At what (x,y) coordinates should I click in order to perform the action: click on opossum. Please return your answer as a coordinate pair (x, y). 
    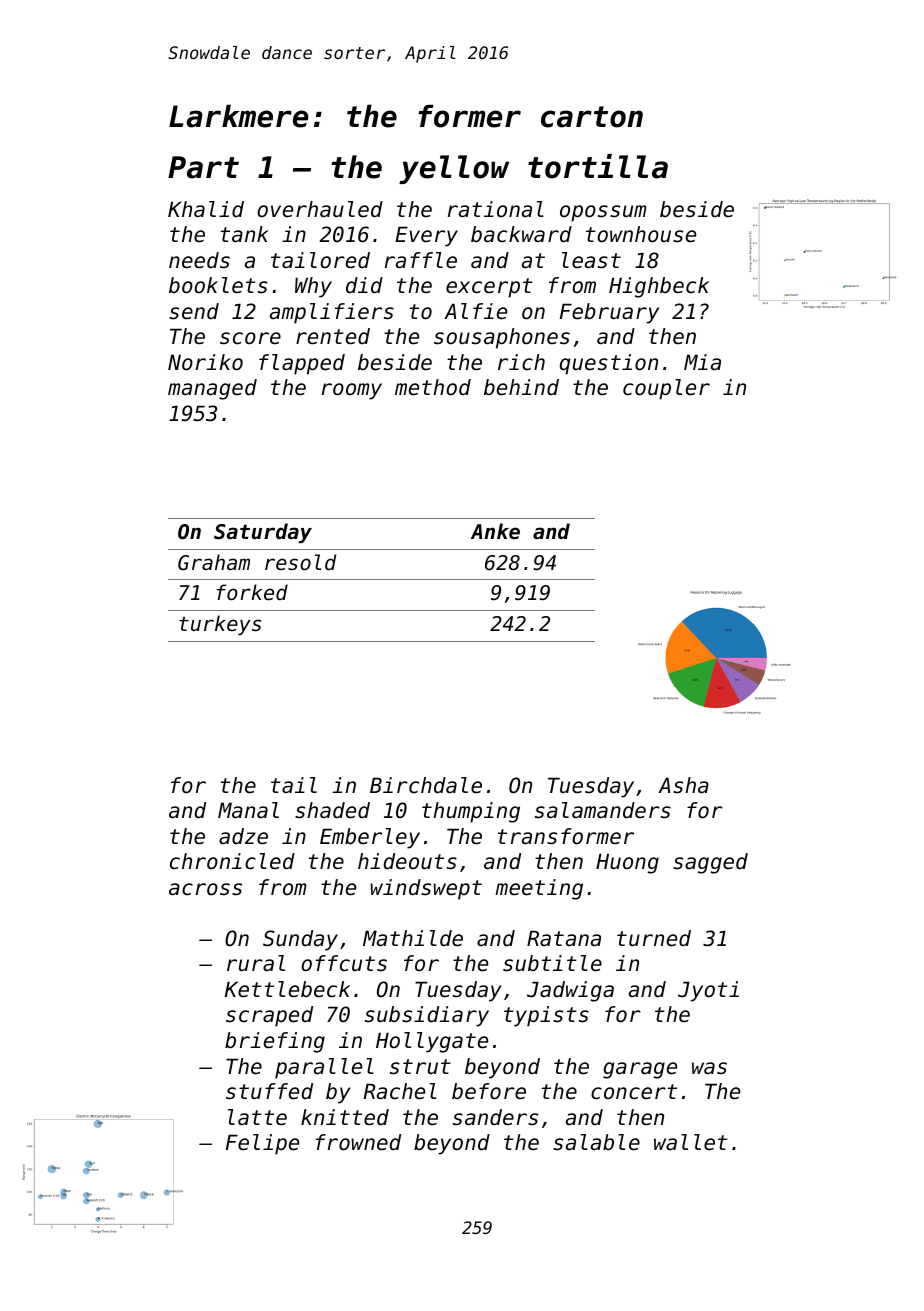
    Looking at the image, I should click on (603, 213).
